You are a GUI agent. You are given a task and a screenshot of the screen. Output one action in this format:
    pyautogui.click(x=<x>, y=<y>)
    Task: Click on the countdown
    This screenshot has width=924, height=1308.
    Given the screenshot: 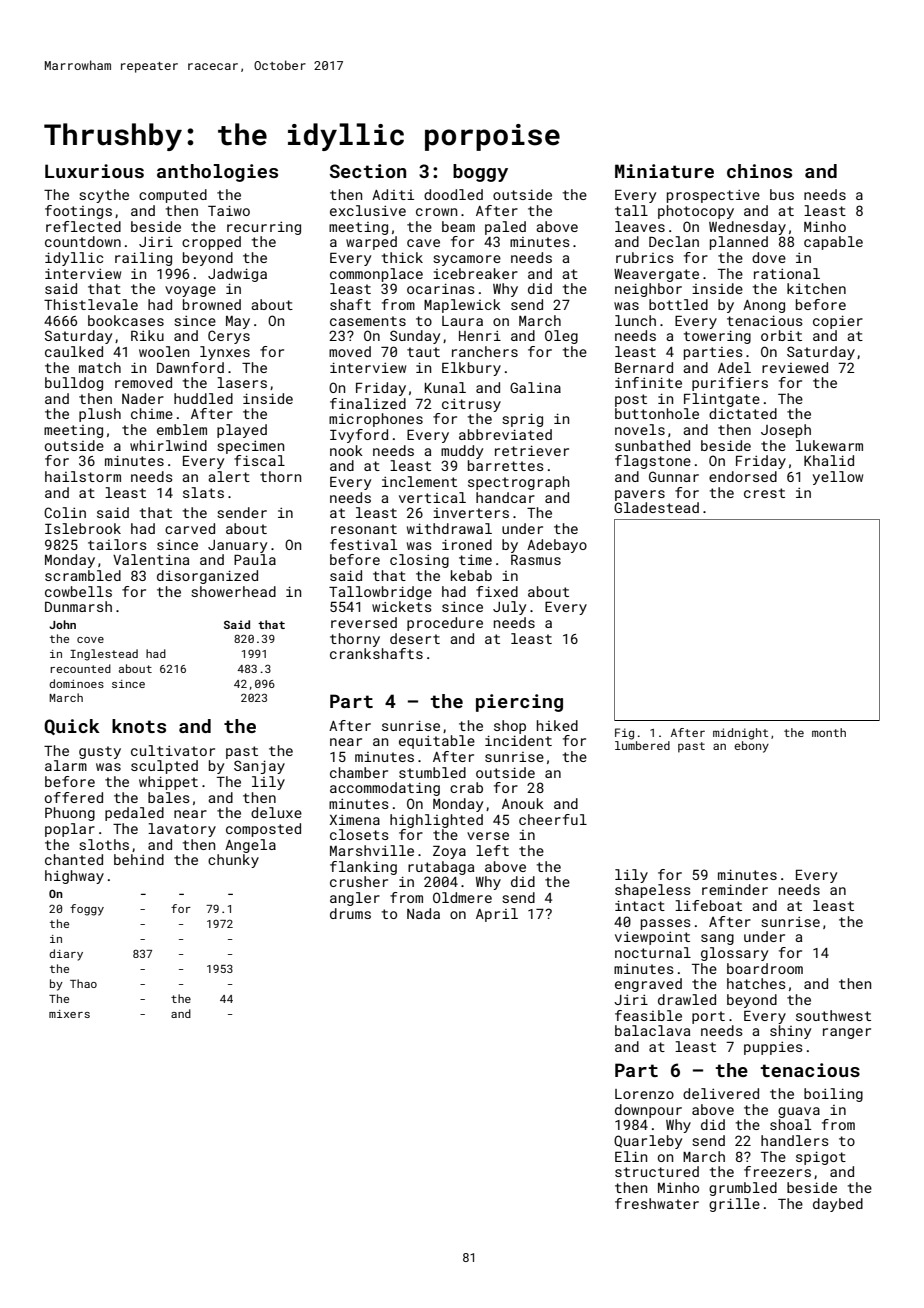 What is the action you would take?
    pyautogui.click(x=83, y=241)
